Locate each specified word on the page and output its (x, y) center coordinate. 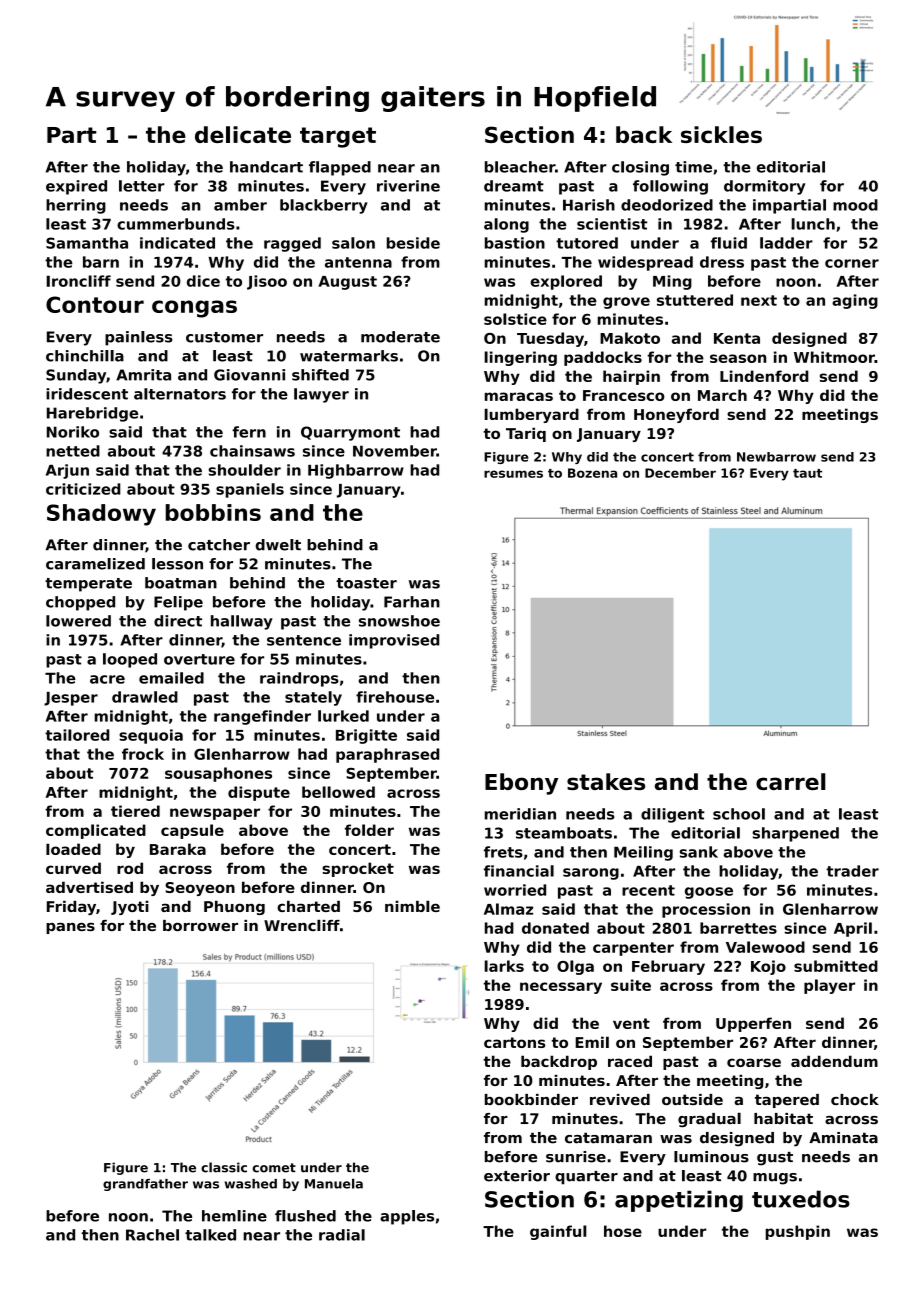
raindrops (299, 679)
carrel (791, 781)
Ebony (521, 784)
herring (76, 206)
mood (855, 205)
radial (342, 1235)
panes (70, 928)
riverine (408, 186)
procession (706, 910)
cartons (514, 1042)
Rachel (152, 1235)
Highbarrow (356, 471)
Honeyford (676, 415)
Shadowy (101, 515)
